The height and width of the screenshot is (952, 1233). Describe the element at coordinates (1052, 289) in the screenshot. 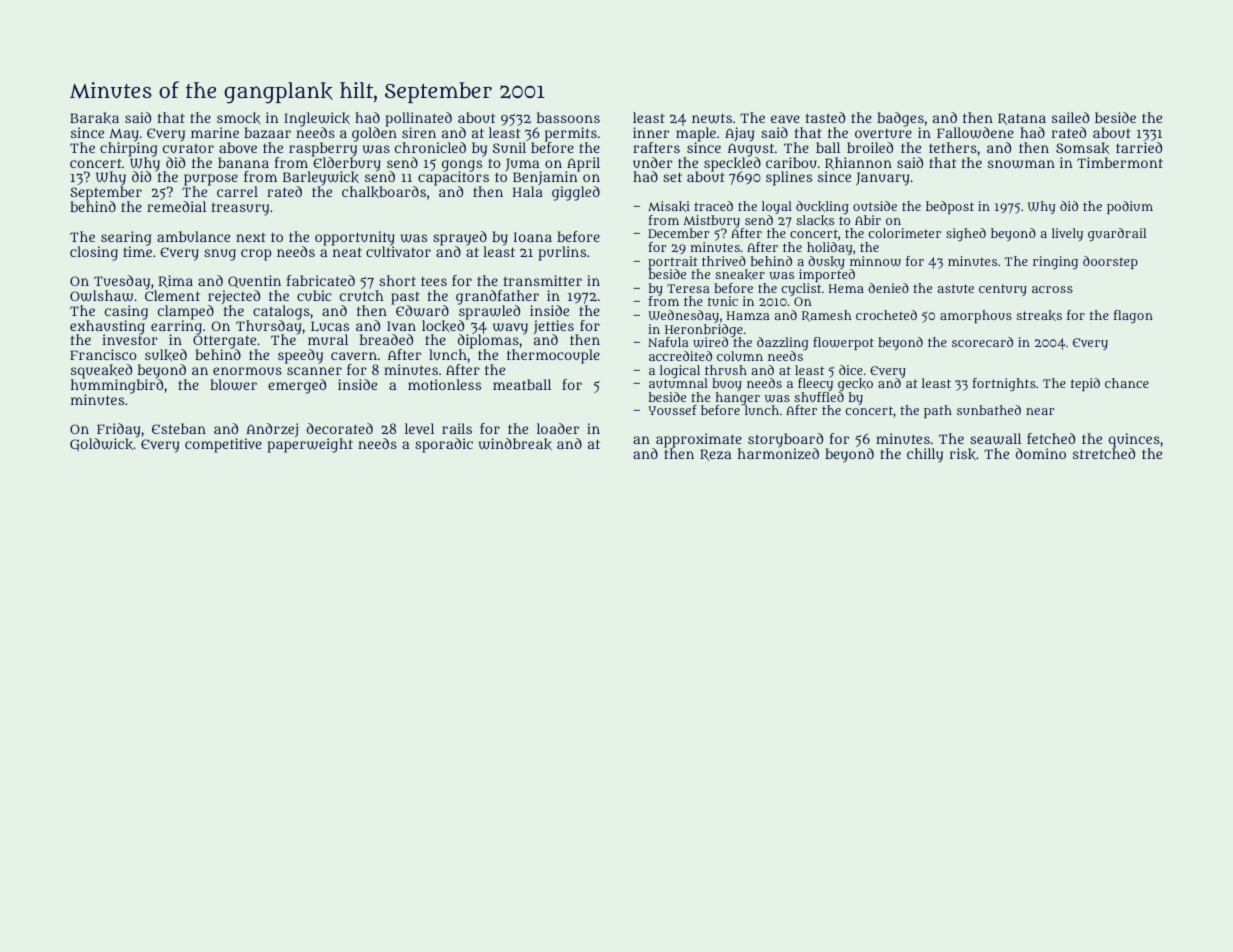

I see `across` at that location.
